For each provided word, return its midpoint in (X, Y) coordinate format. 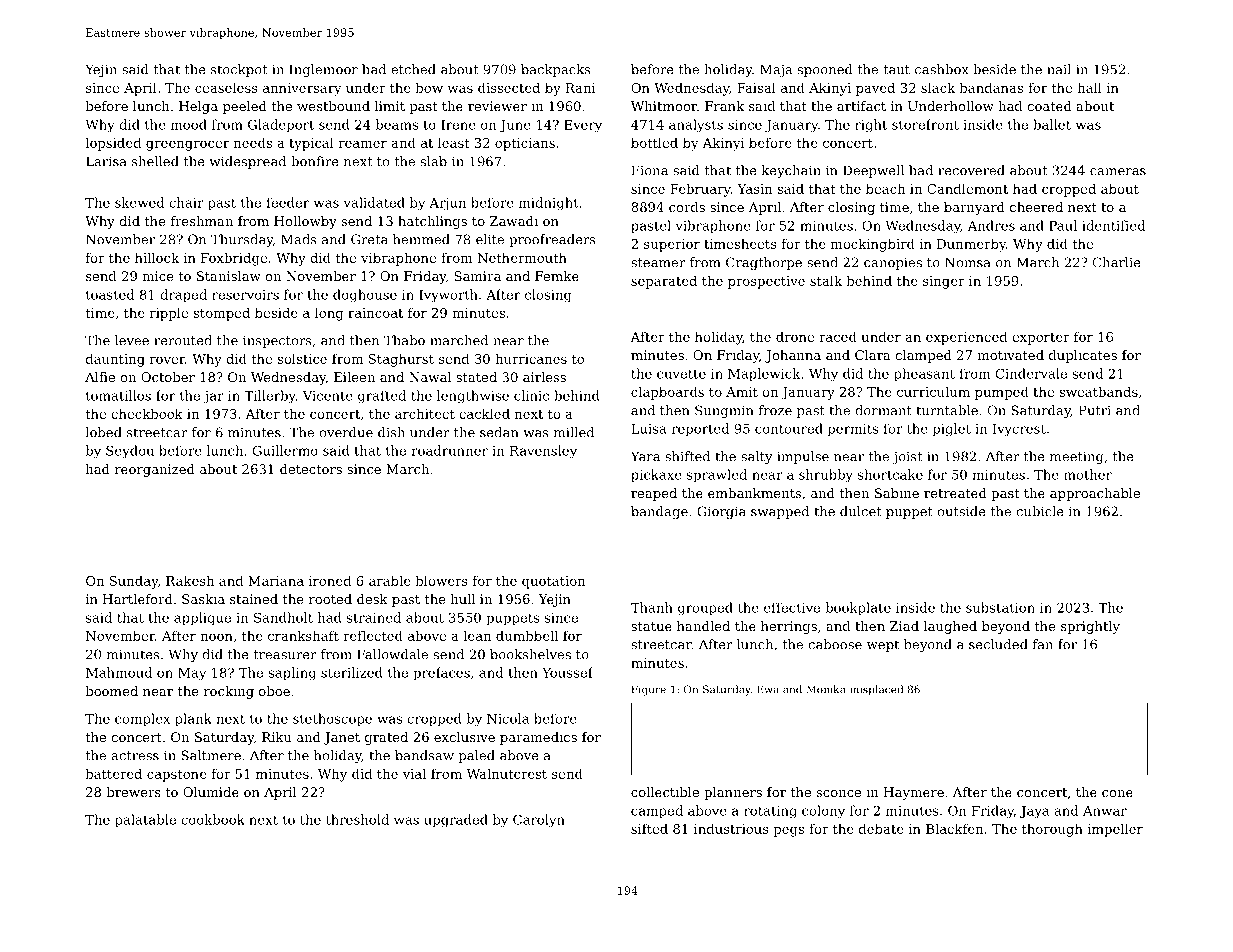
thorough (1052, 830)
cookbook (213, 819)
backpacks (556, 70)
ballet (1052, 124)
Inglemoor (323, 70)
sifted (649, 828)
